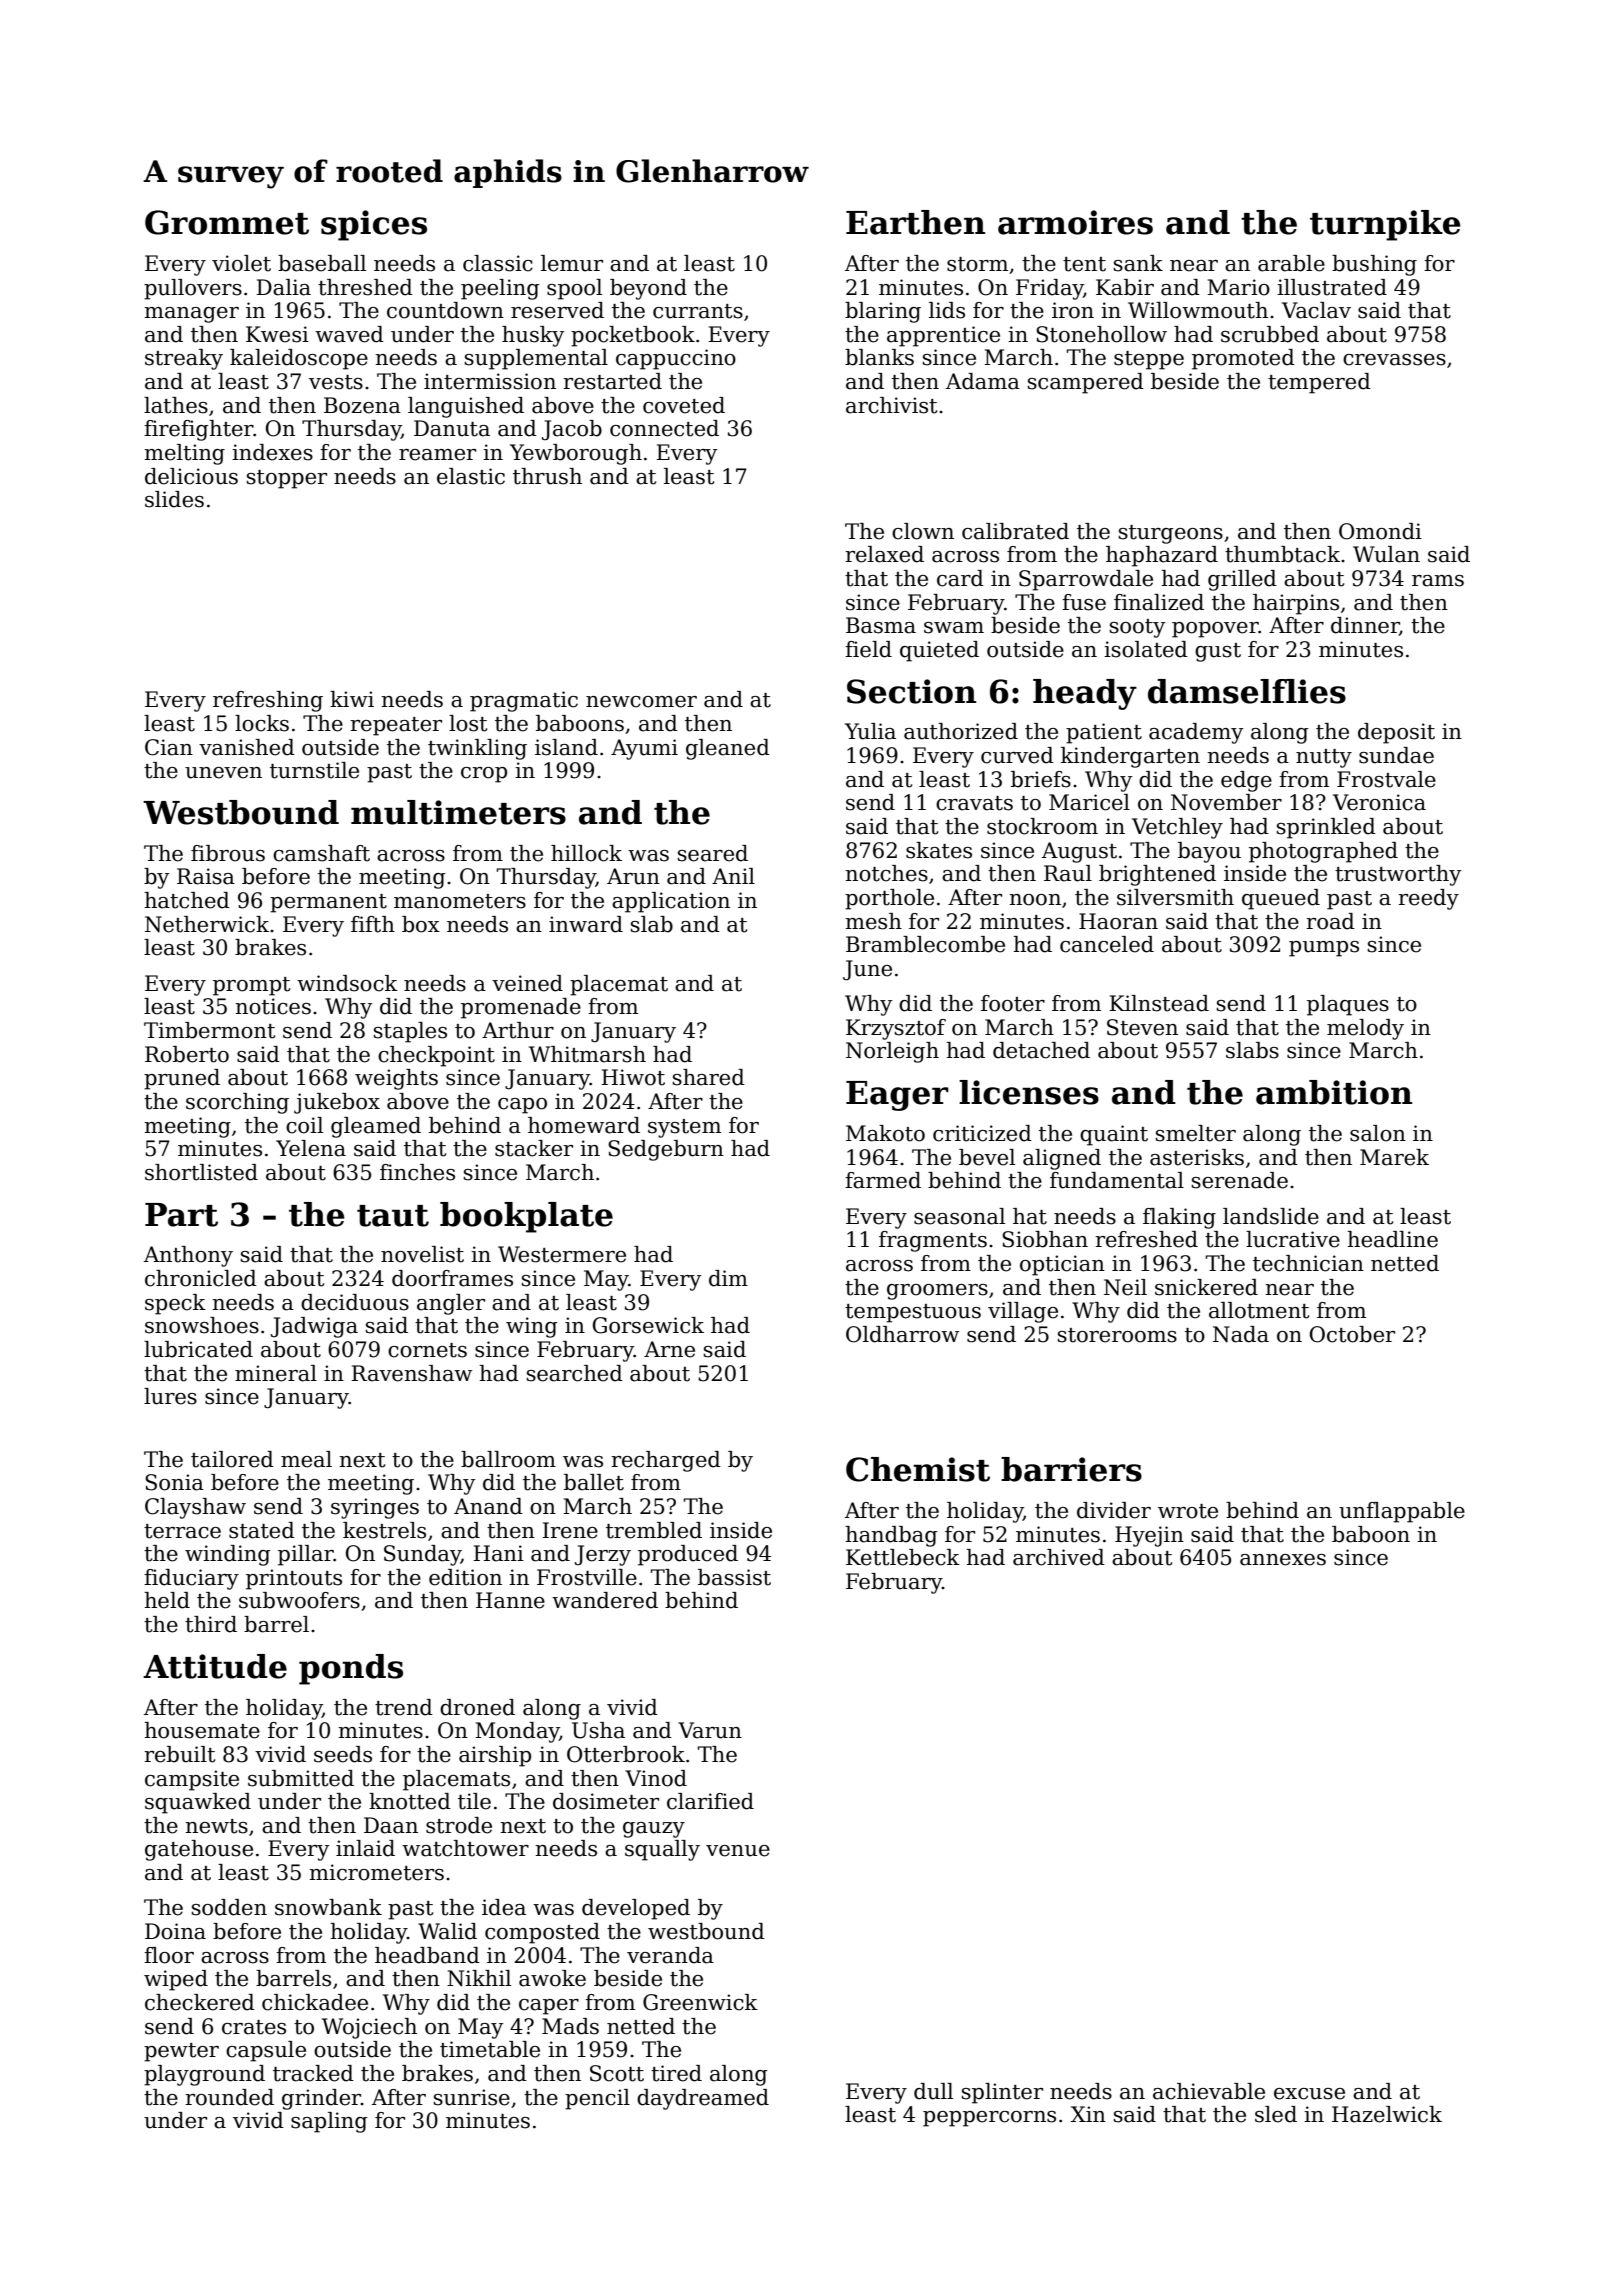  I want to click on stacker, so click(534, 1148).
